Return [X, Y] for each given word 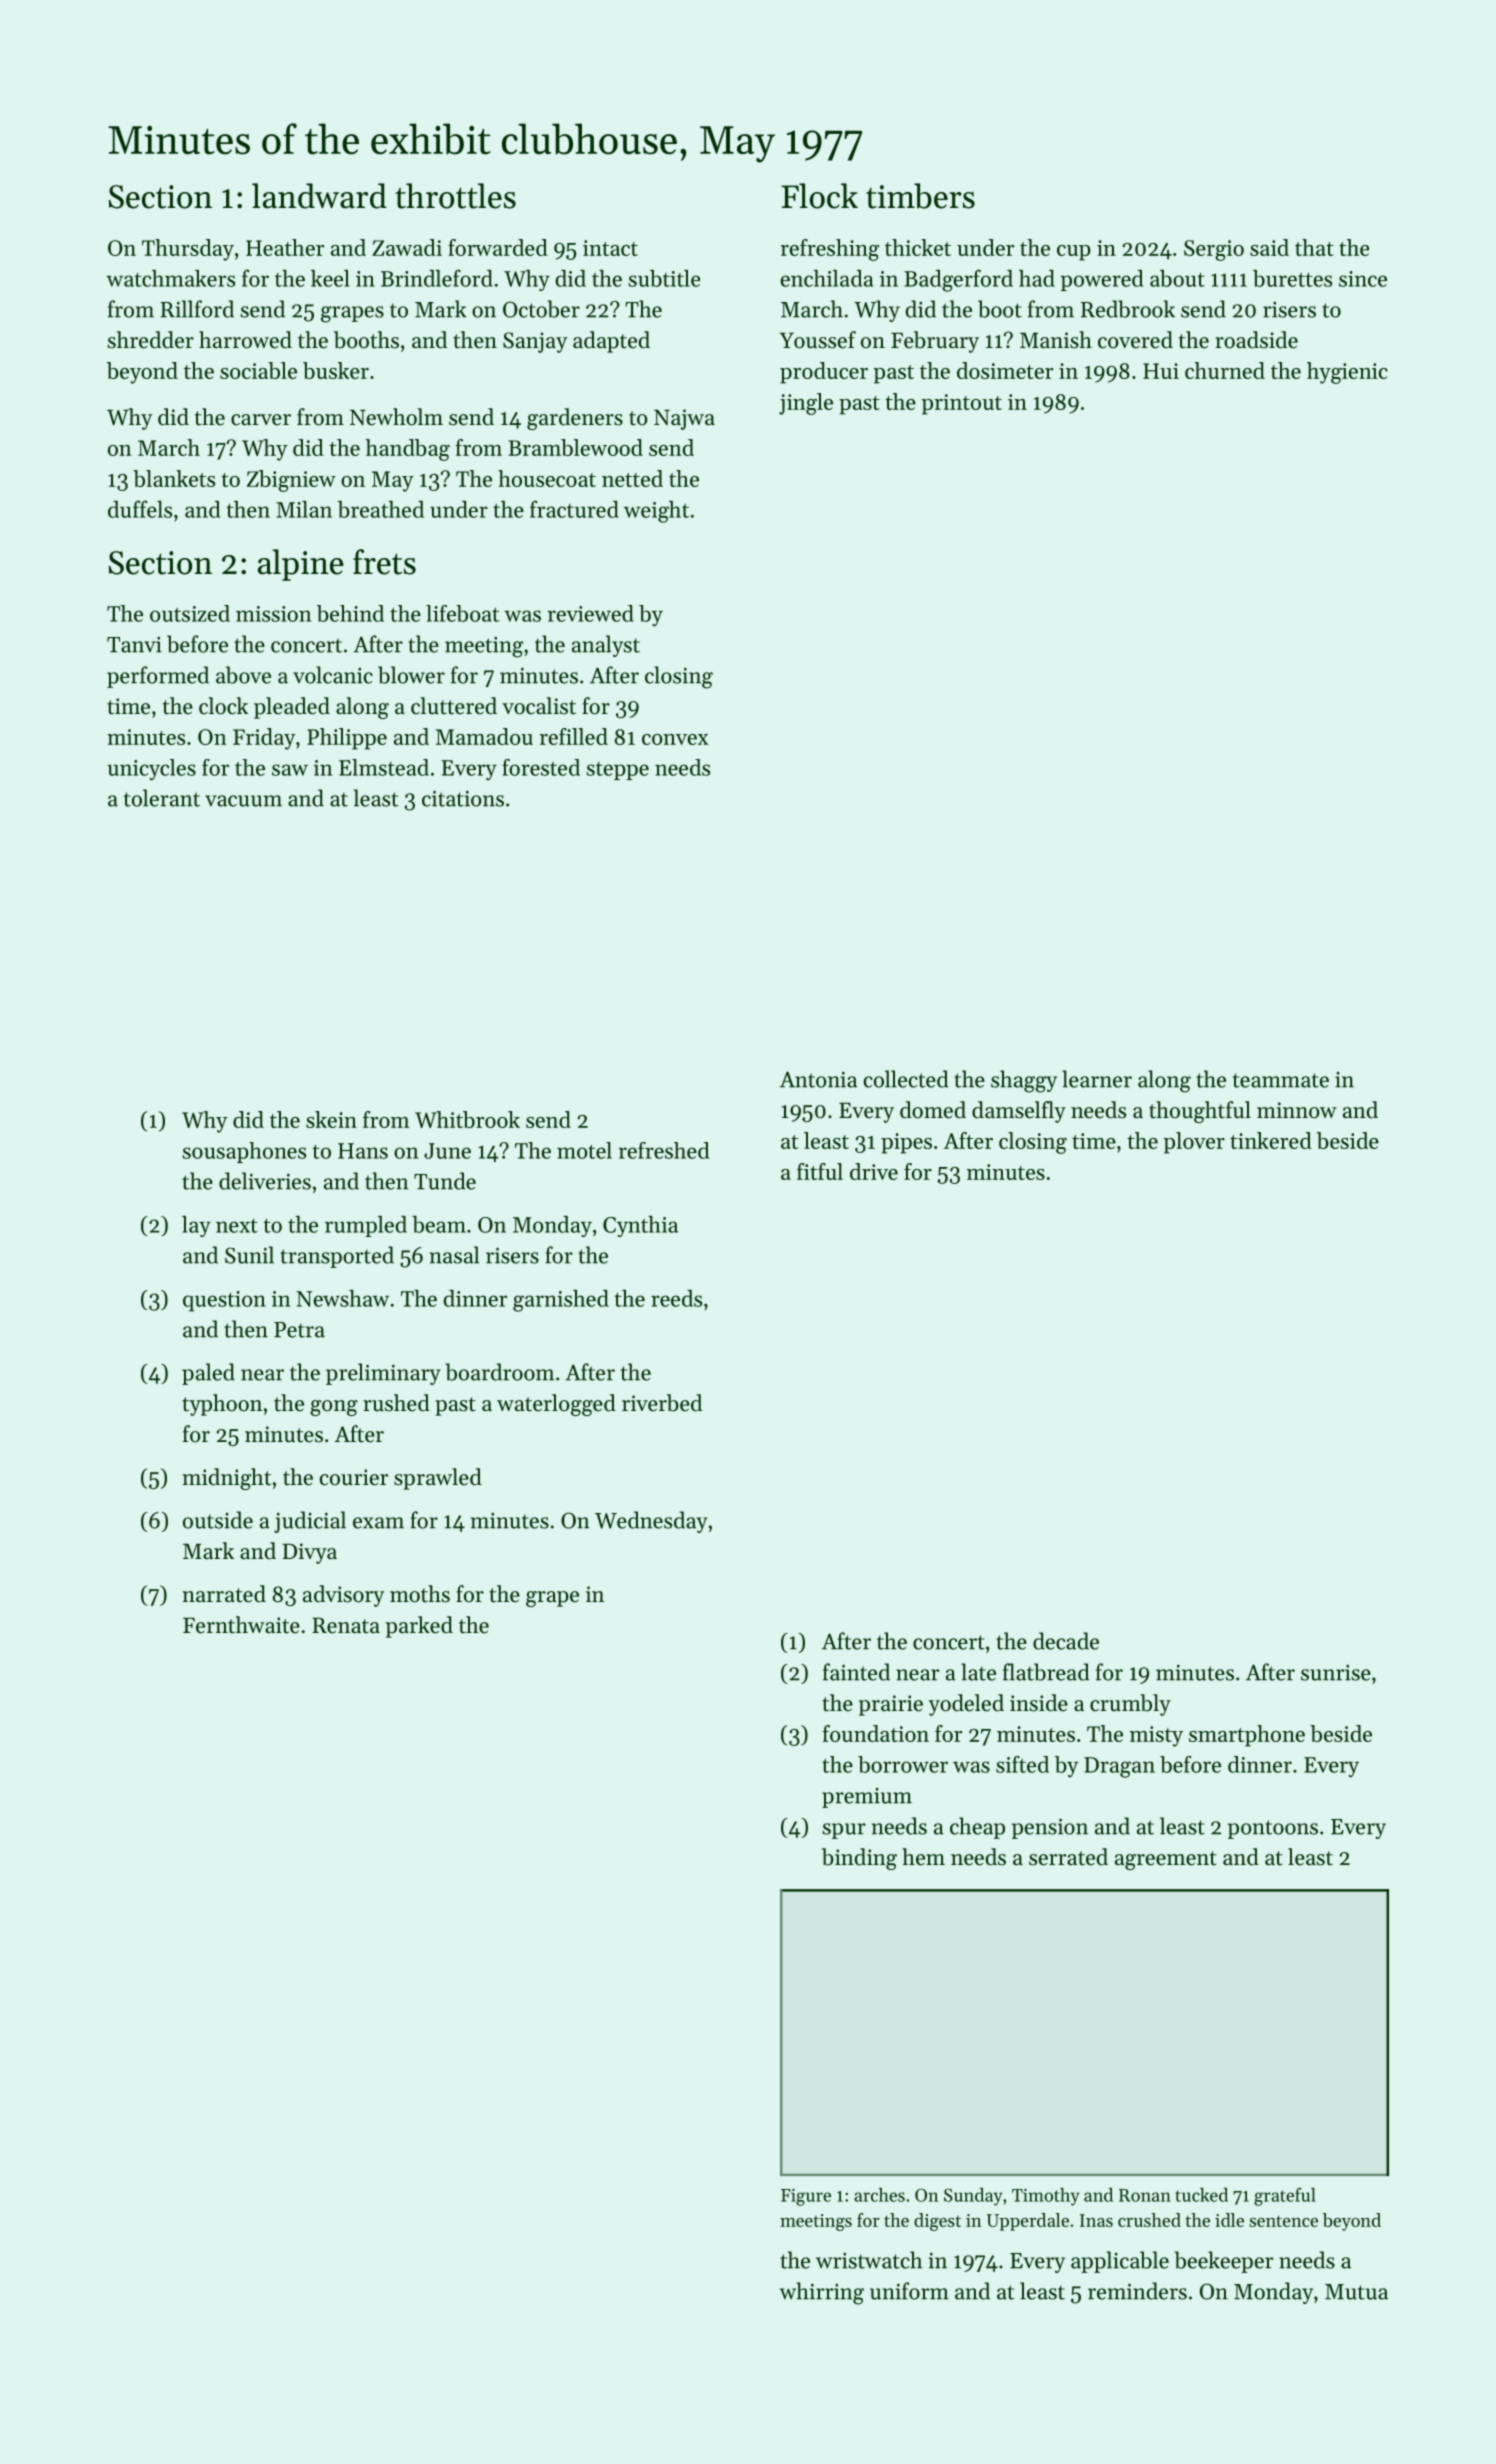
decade [1066, 1641]
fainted [856, 1672]
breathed [381, 509]
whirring [822, 2293]
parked [419, 1627]
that [1314, 247]
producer [824, 373]
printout [961, 404]
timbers [920, 196]
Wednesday [651, 1522]
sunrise [1336, 1673]
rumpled [366, 1226]
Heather [285, 247]
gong [334, 1408]
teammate [1281, 1080]
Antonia [818, 1079]
